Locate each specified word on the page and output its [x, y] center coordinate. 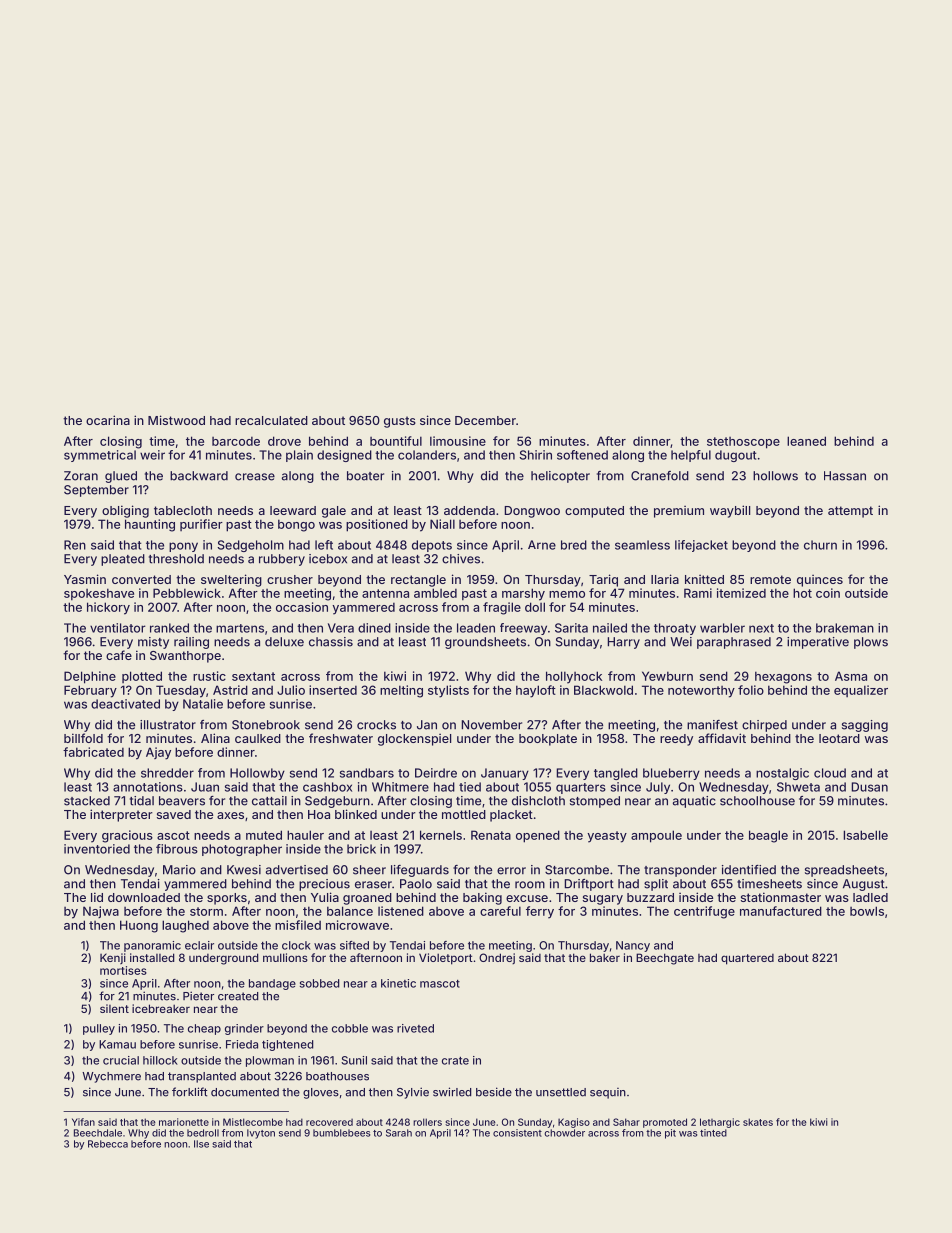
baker [605, 957]
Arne [542, 545]
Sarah [399, 1133]
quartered [747, 959]
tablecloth [183, 510]
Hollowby [257, 774]
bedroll [203, 1133]
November [491, 725]
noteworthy [701, 692]
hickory [108, 608]
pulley [99, 1029]
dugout [735, 456]
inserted [333, 690]
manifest [712, 725]
